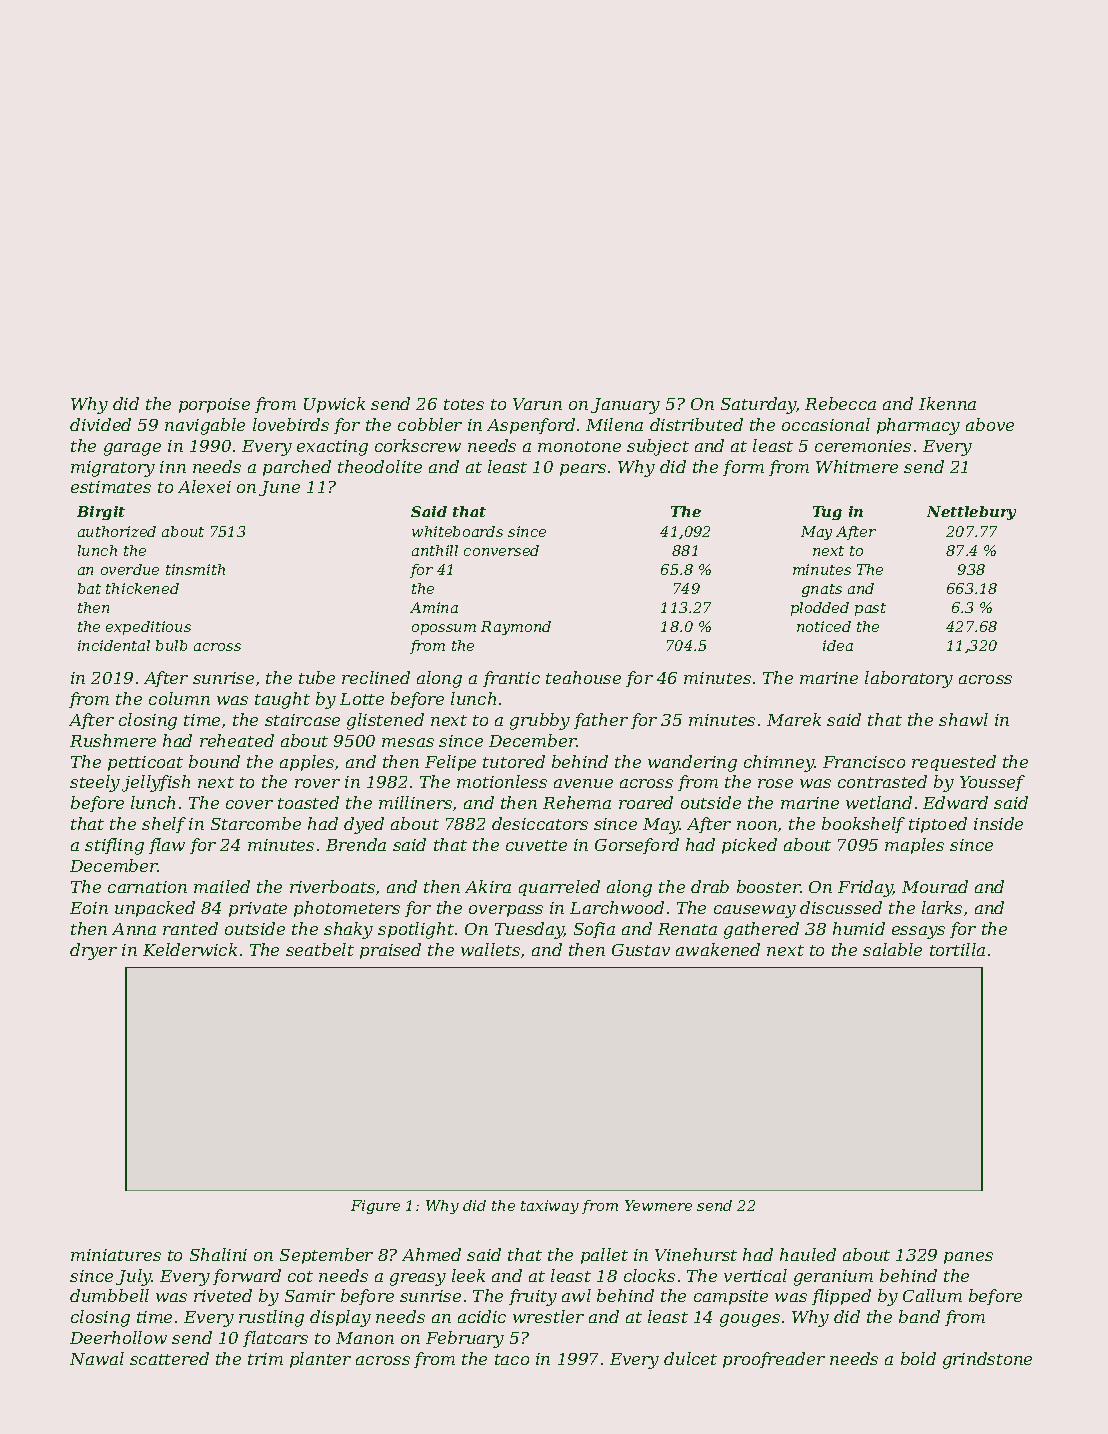 This page has width=1108, height=1434. I want to click on planter, so click(320, 1360).
